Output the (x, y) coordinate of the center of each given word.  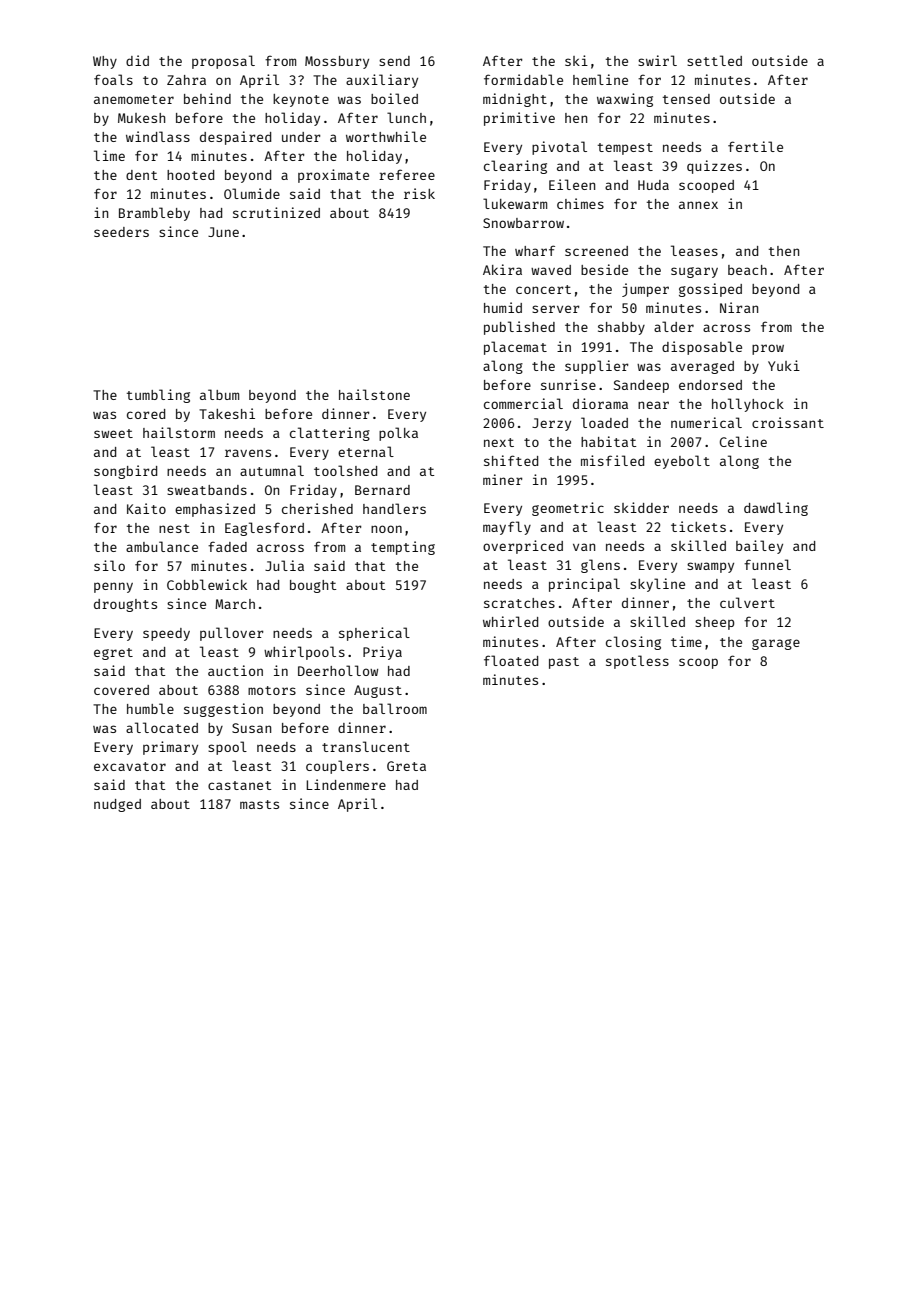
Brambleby (154, 214)
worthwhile (386, 136)
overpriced (523, 547)
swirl (657, 60)
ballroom (395, 708)
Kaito (146, 508)
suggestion (223, 710)
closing (633, 643)
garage (776, 644)
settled (714, 60)
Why (105, 62)
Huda (653, 185)
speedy (166, 634)
